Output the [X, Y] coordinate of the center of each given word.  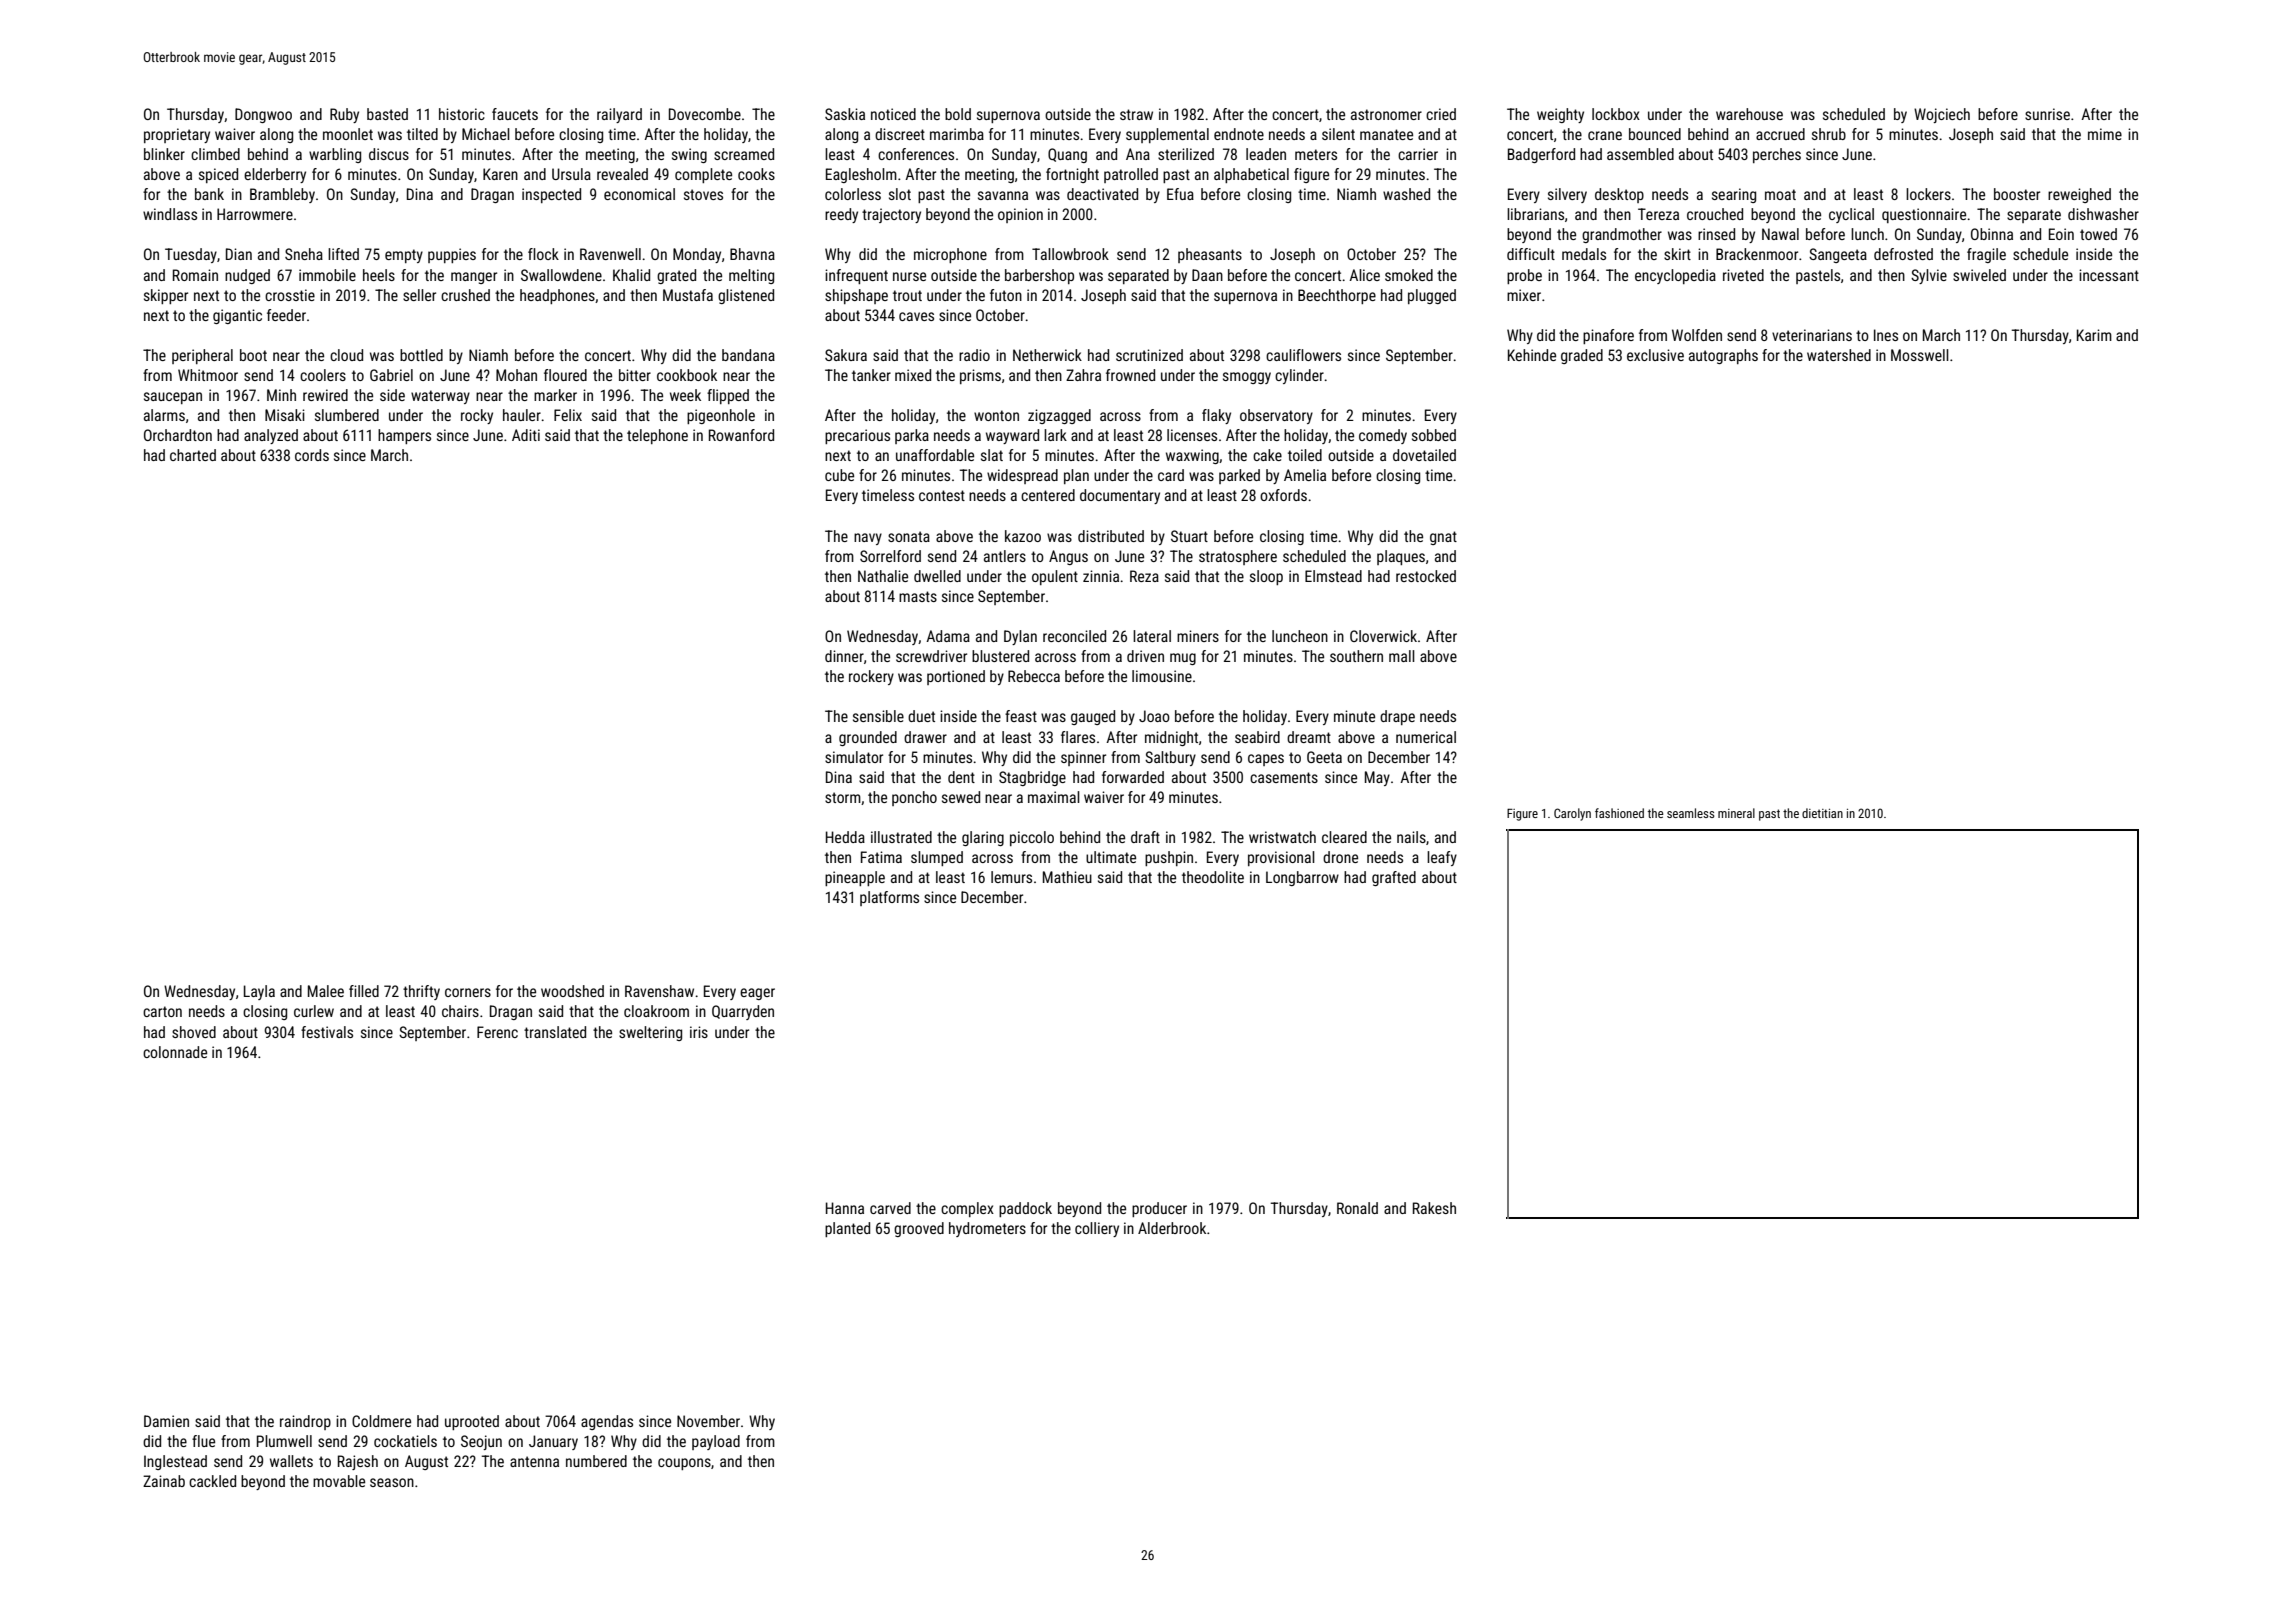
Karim [2094, 335]
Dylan [1020, 637]
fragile [1986, 255]
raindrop [305, 1422]
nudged [247, 276]
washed [1406, 194]
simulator [854, 757]
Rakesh [1434, 1208]
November [708, 1421]
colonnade [175, 1052]
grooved [919, 1229]
